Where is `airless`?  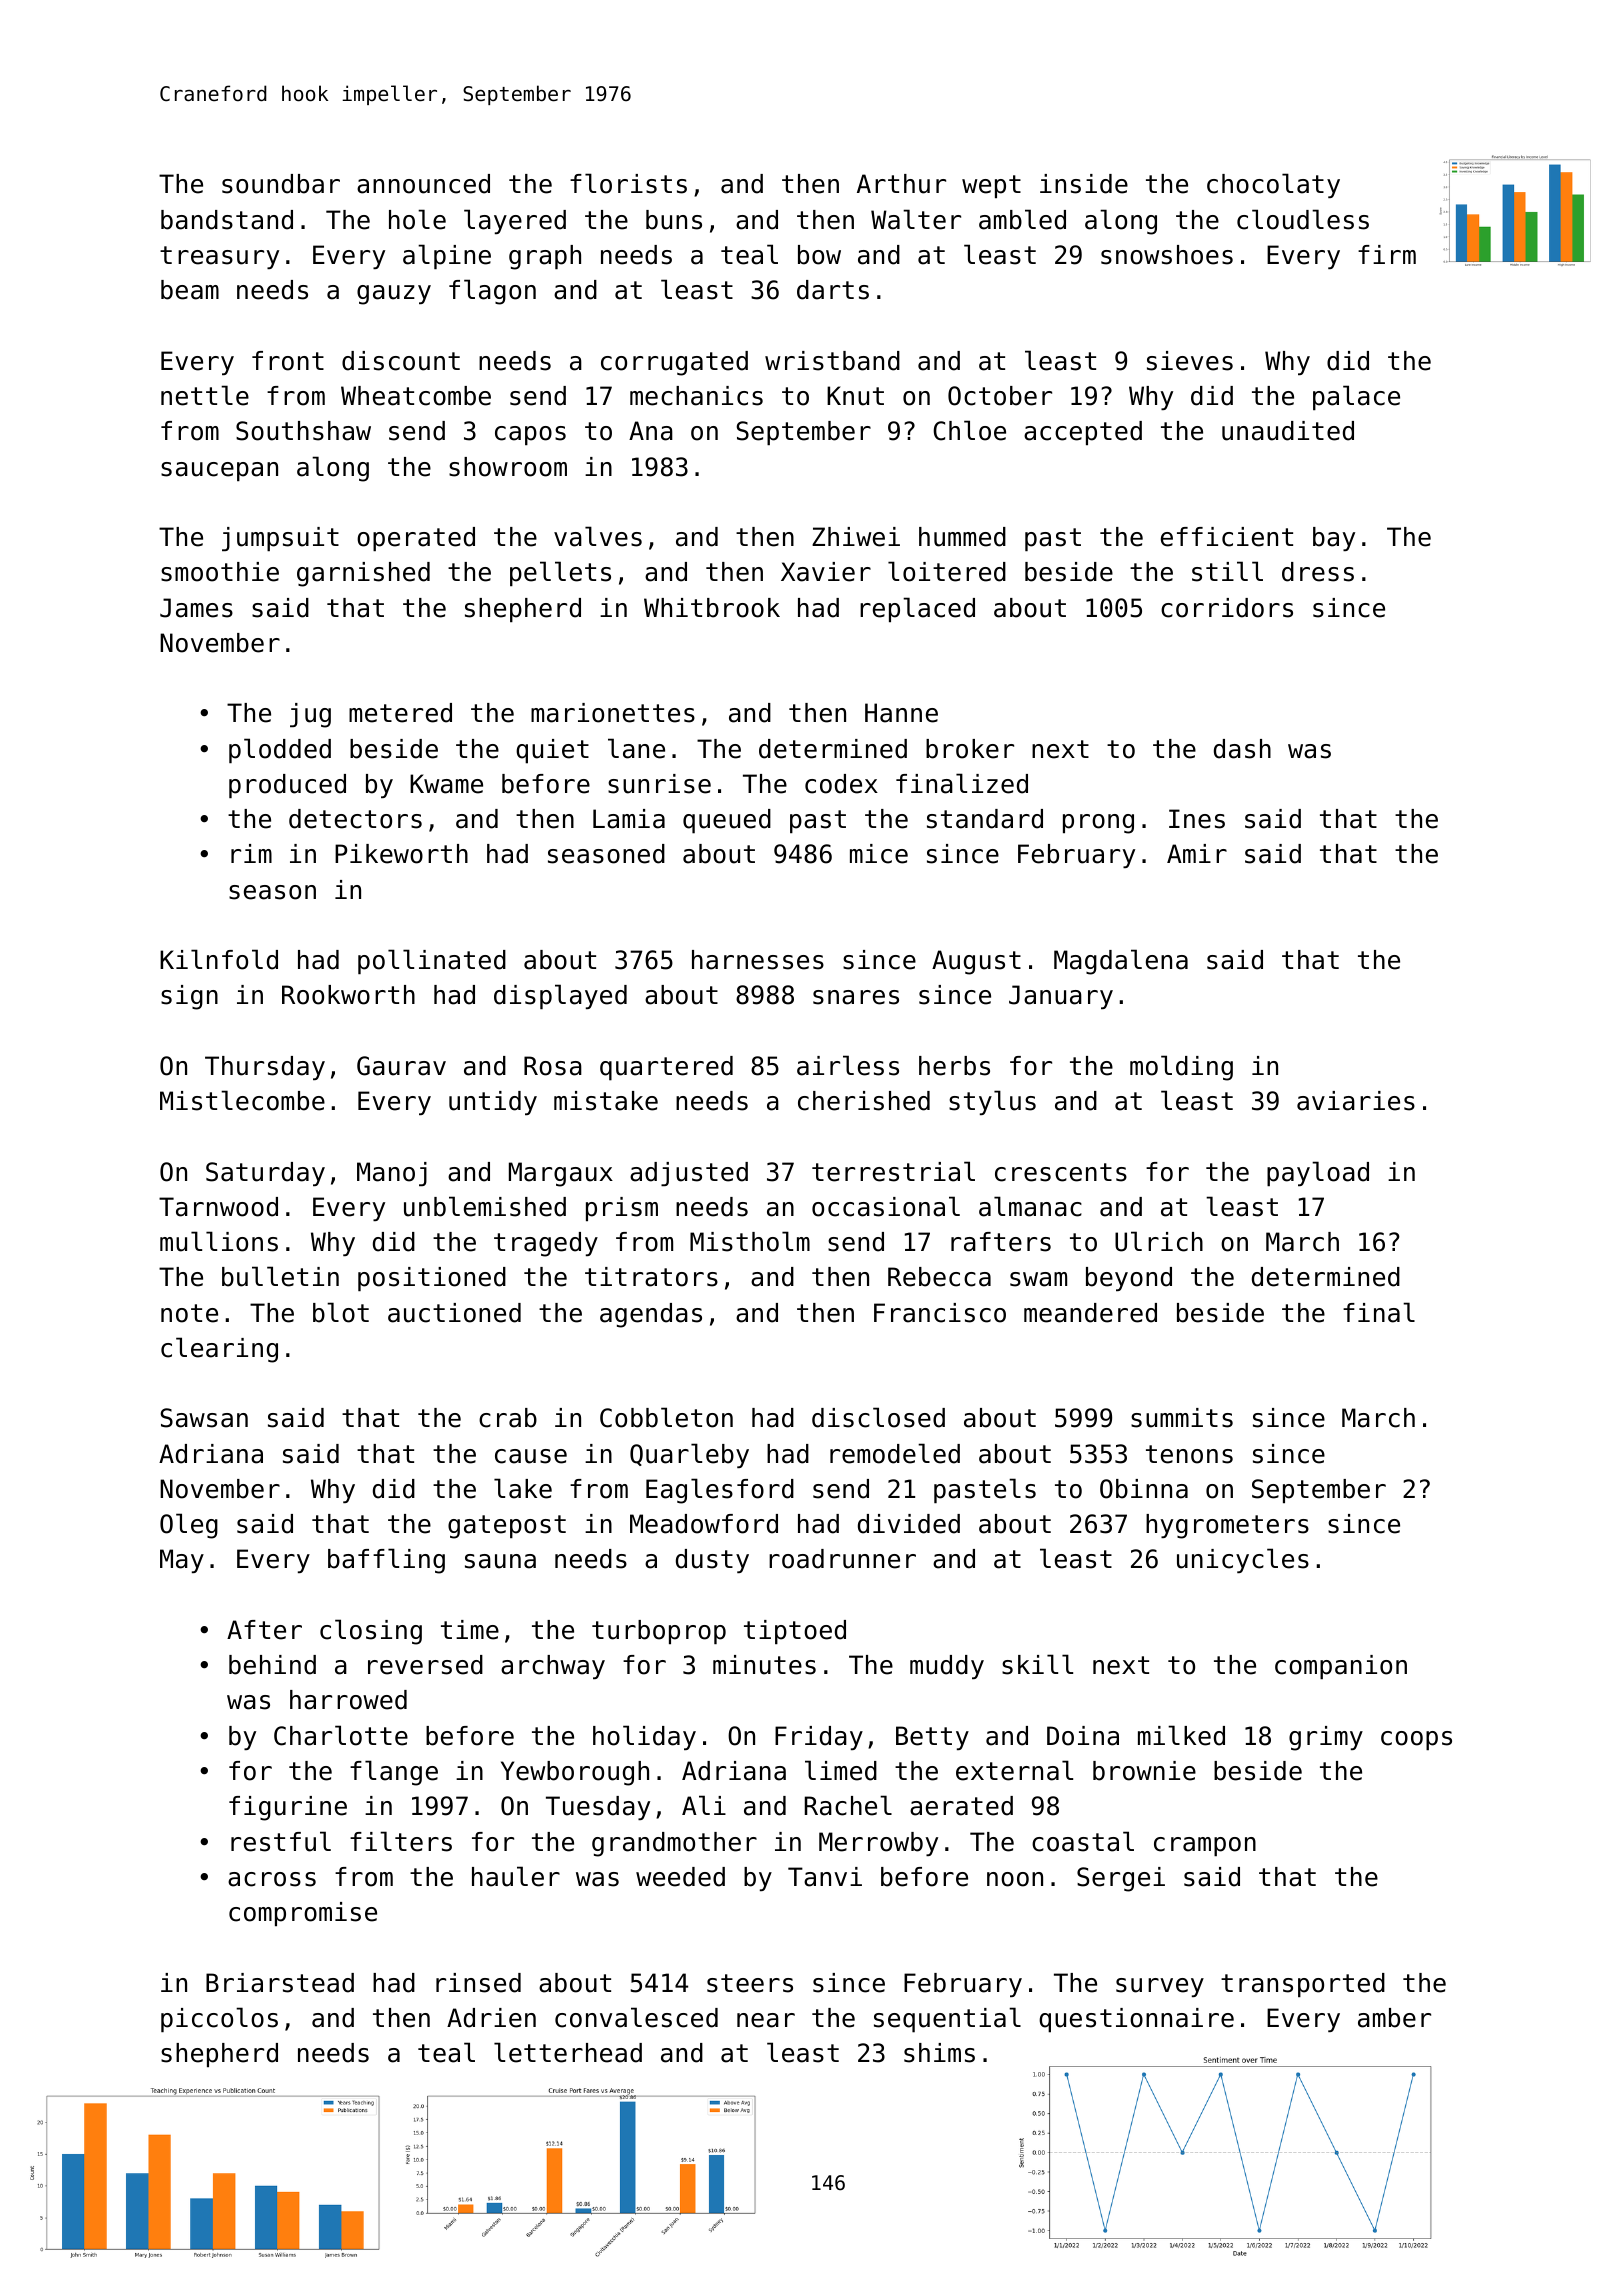
airless is located at coordinates (848, 1065).
